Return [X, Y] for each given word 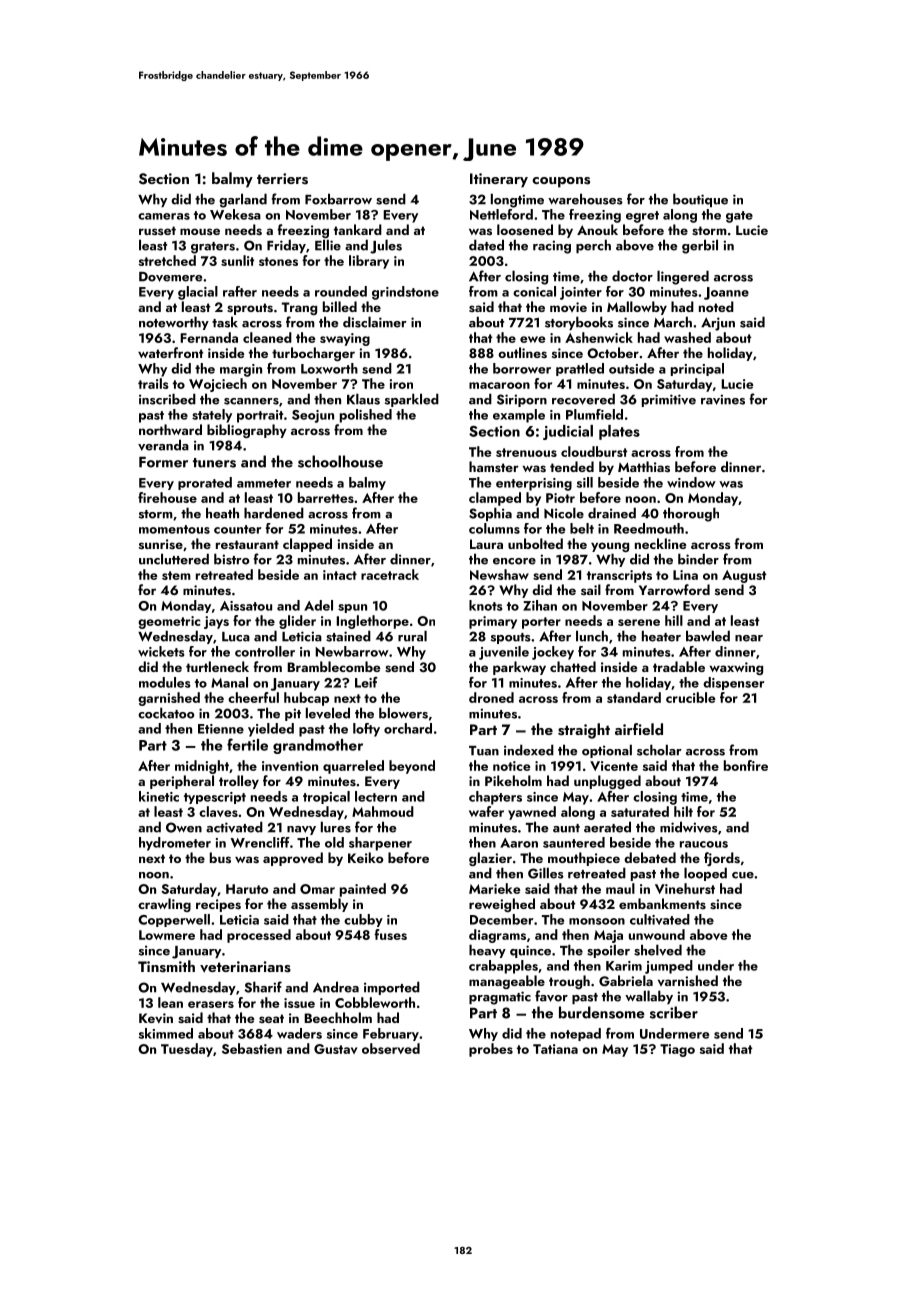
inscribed [167, 399]
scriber [674, 1012]
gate [739, 217]
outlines [522, 352]
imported [392, 988]
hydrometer [175, 844]
